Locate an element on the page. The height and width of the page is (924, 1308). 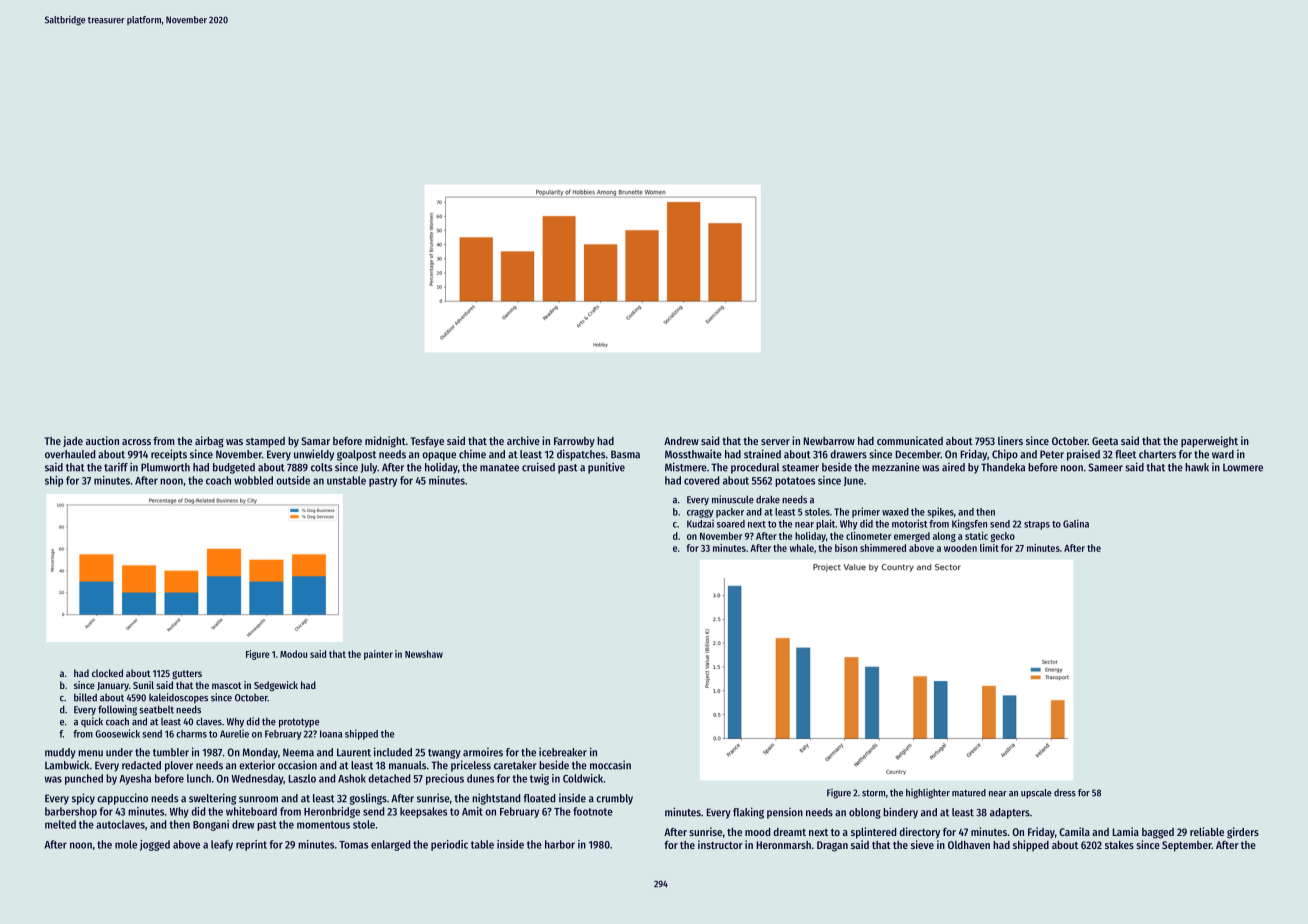
Ioana is located at coordinates (331, 734).
